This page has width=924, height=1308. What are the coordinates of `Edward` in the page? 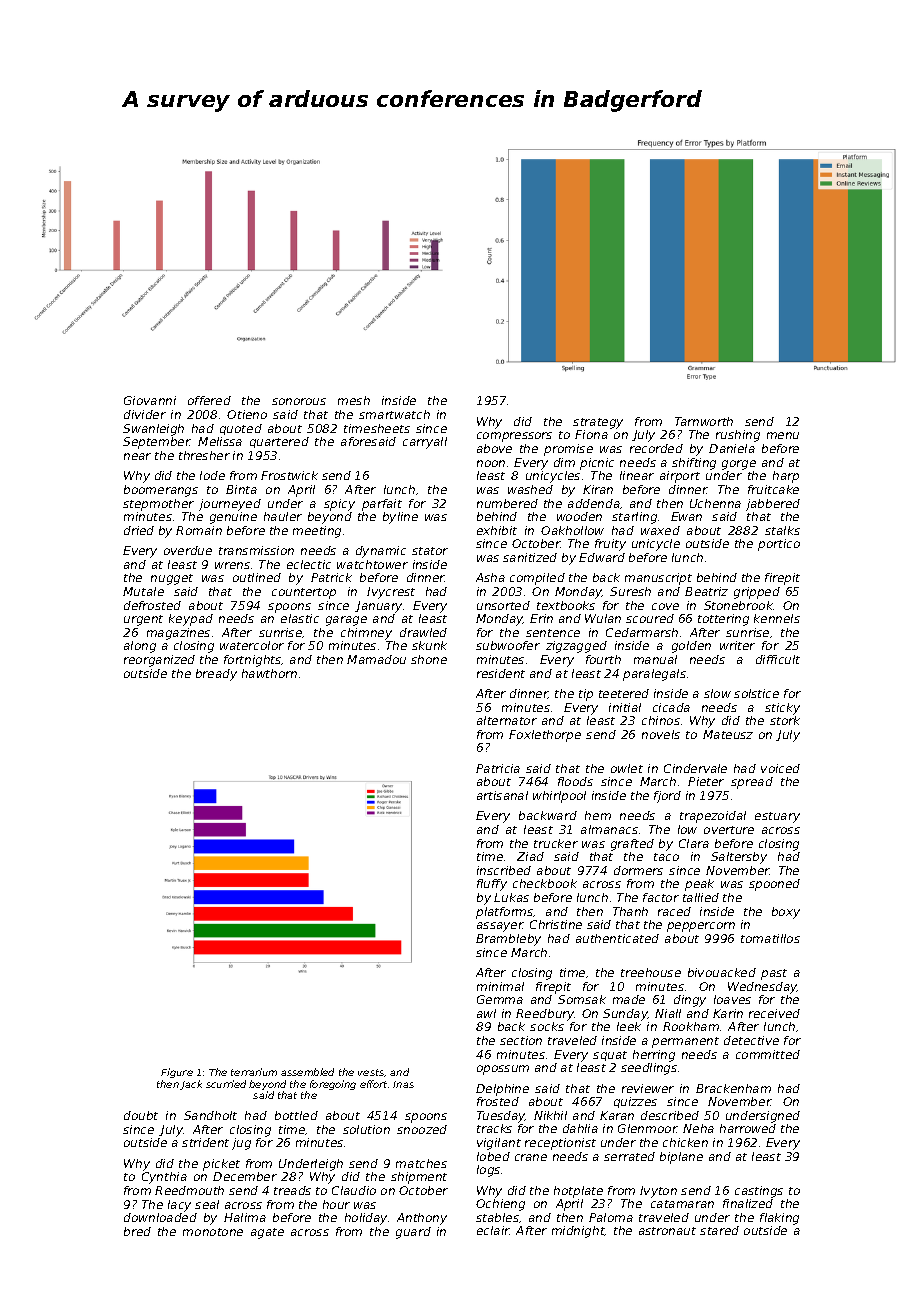 It's located at (602, 557).
